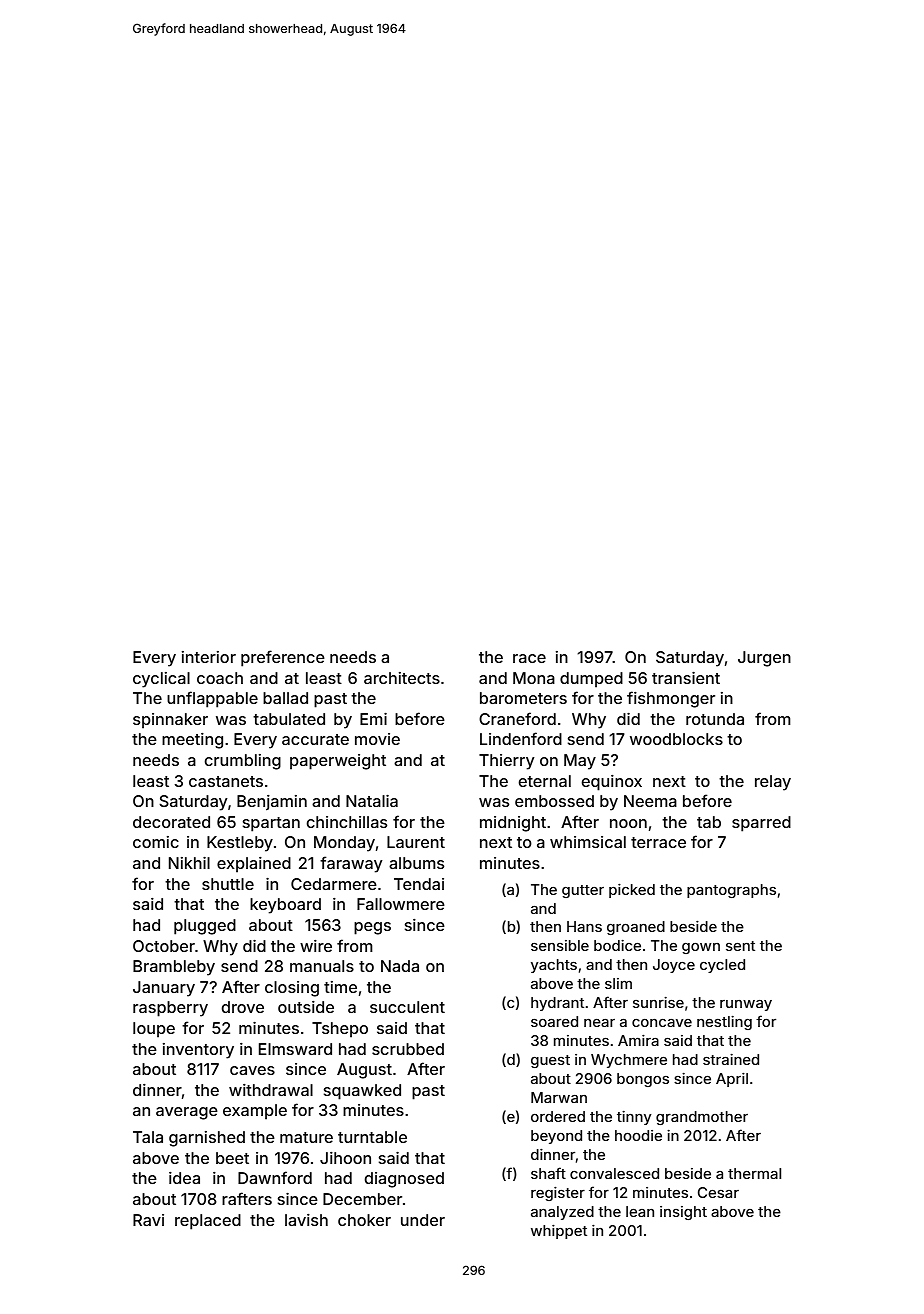  What do you see at coordinates (560, 945) in the document?
I see `sensible` at bounding box center [560, 945].
